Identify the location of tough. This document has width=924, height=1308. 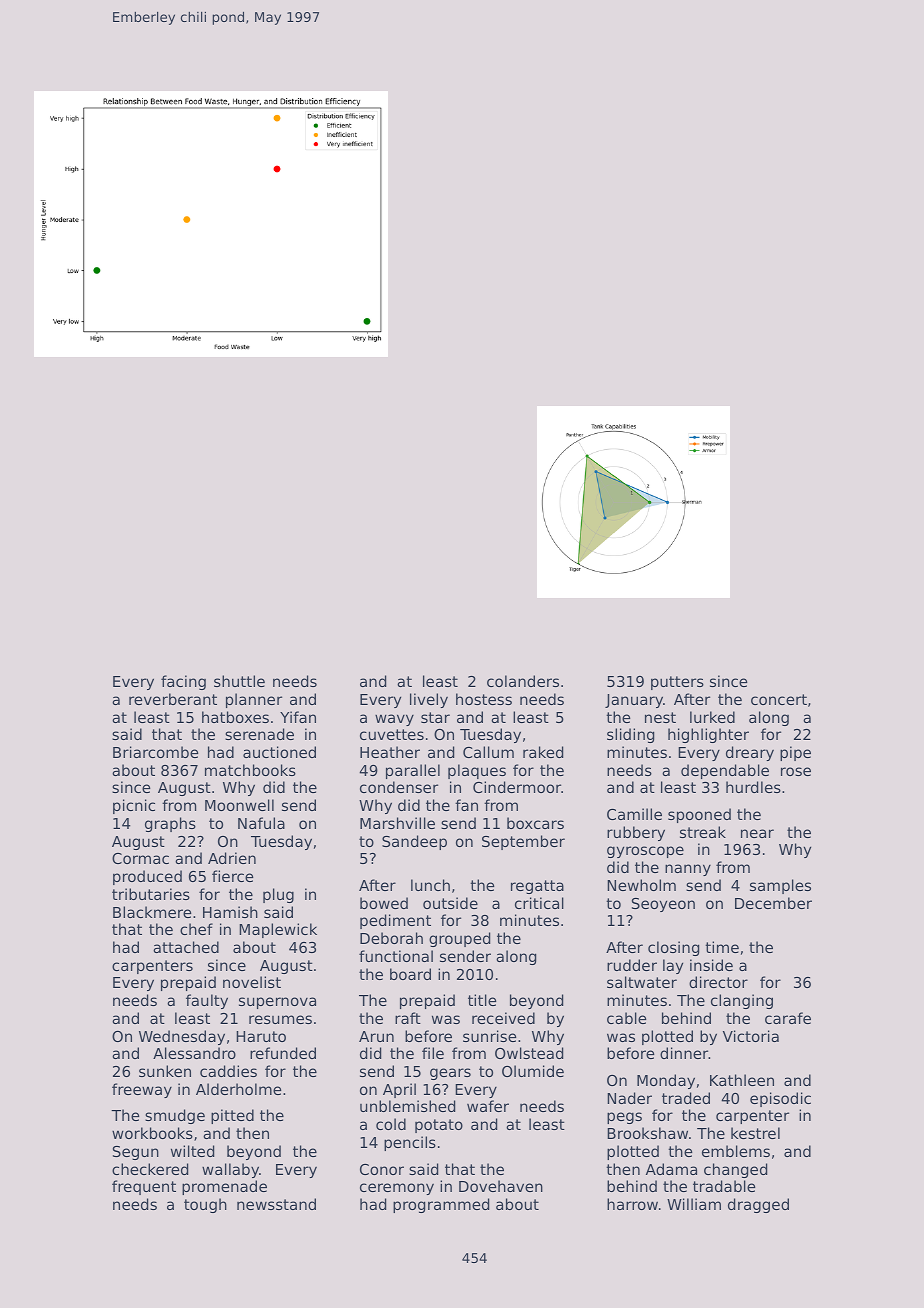
(205, 1205).
